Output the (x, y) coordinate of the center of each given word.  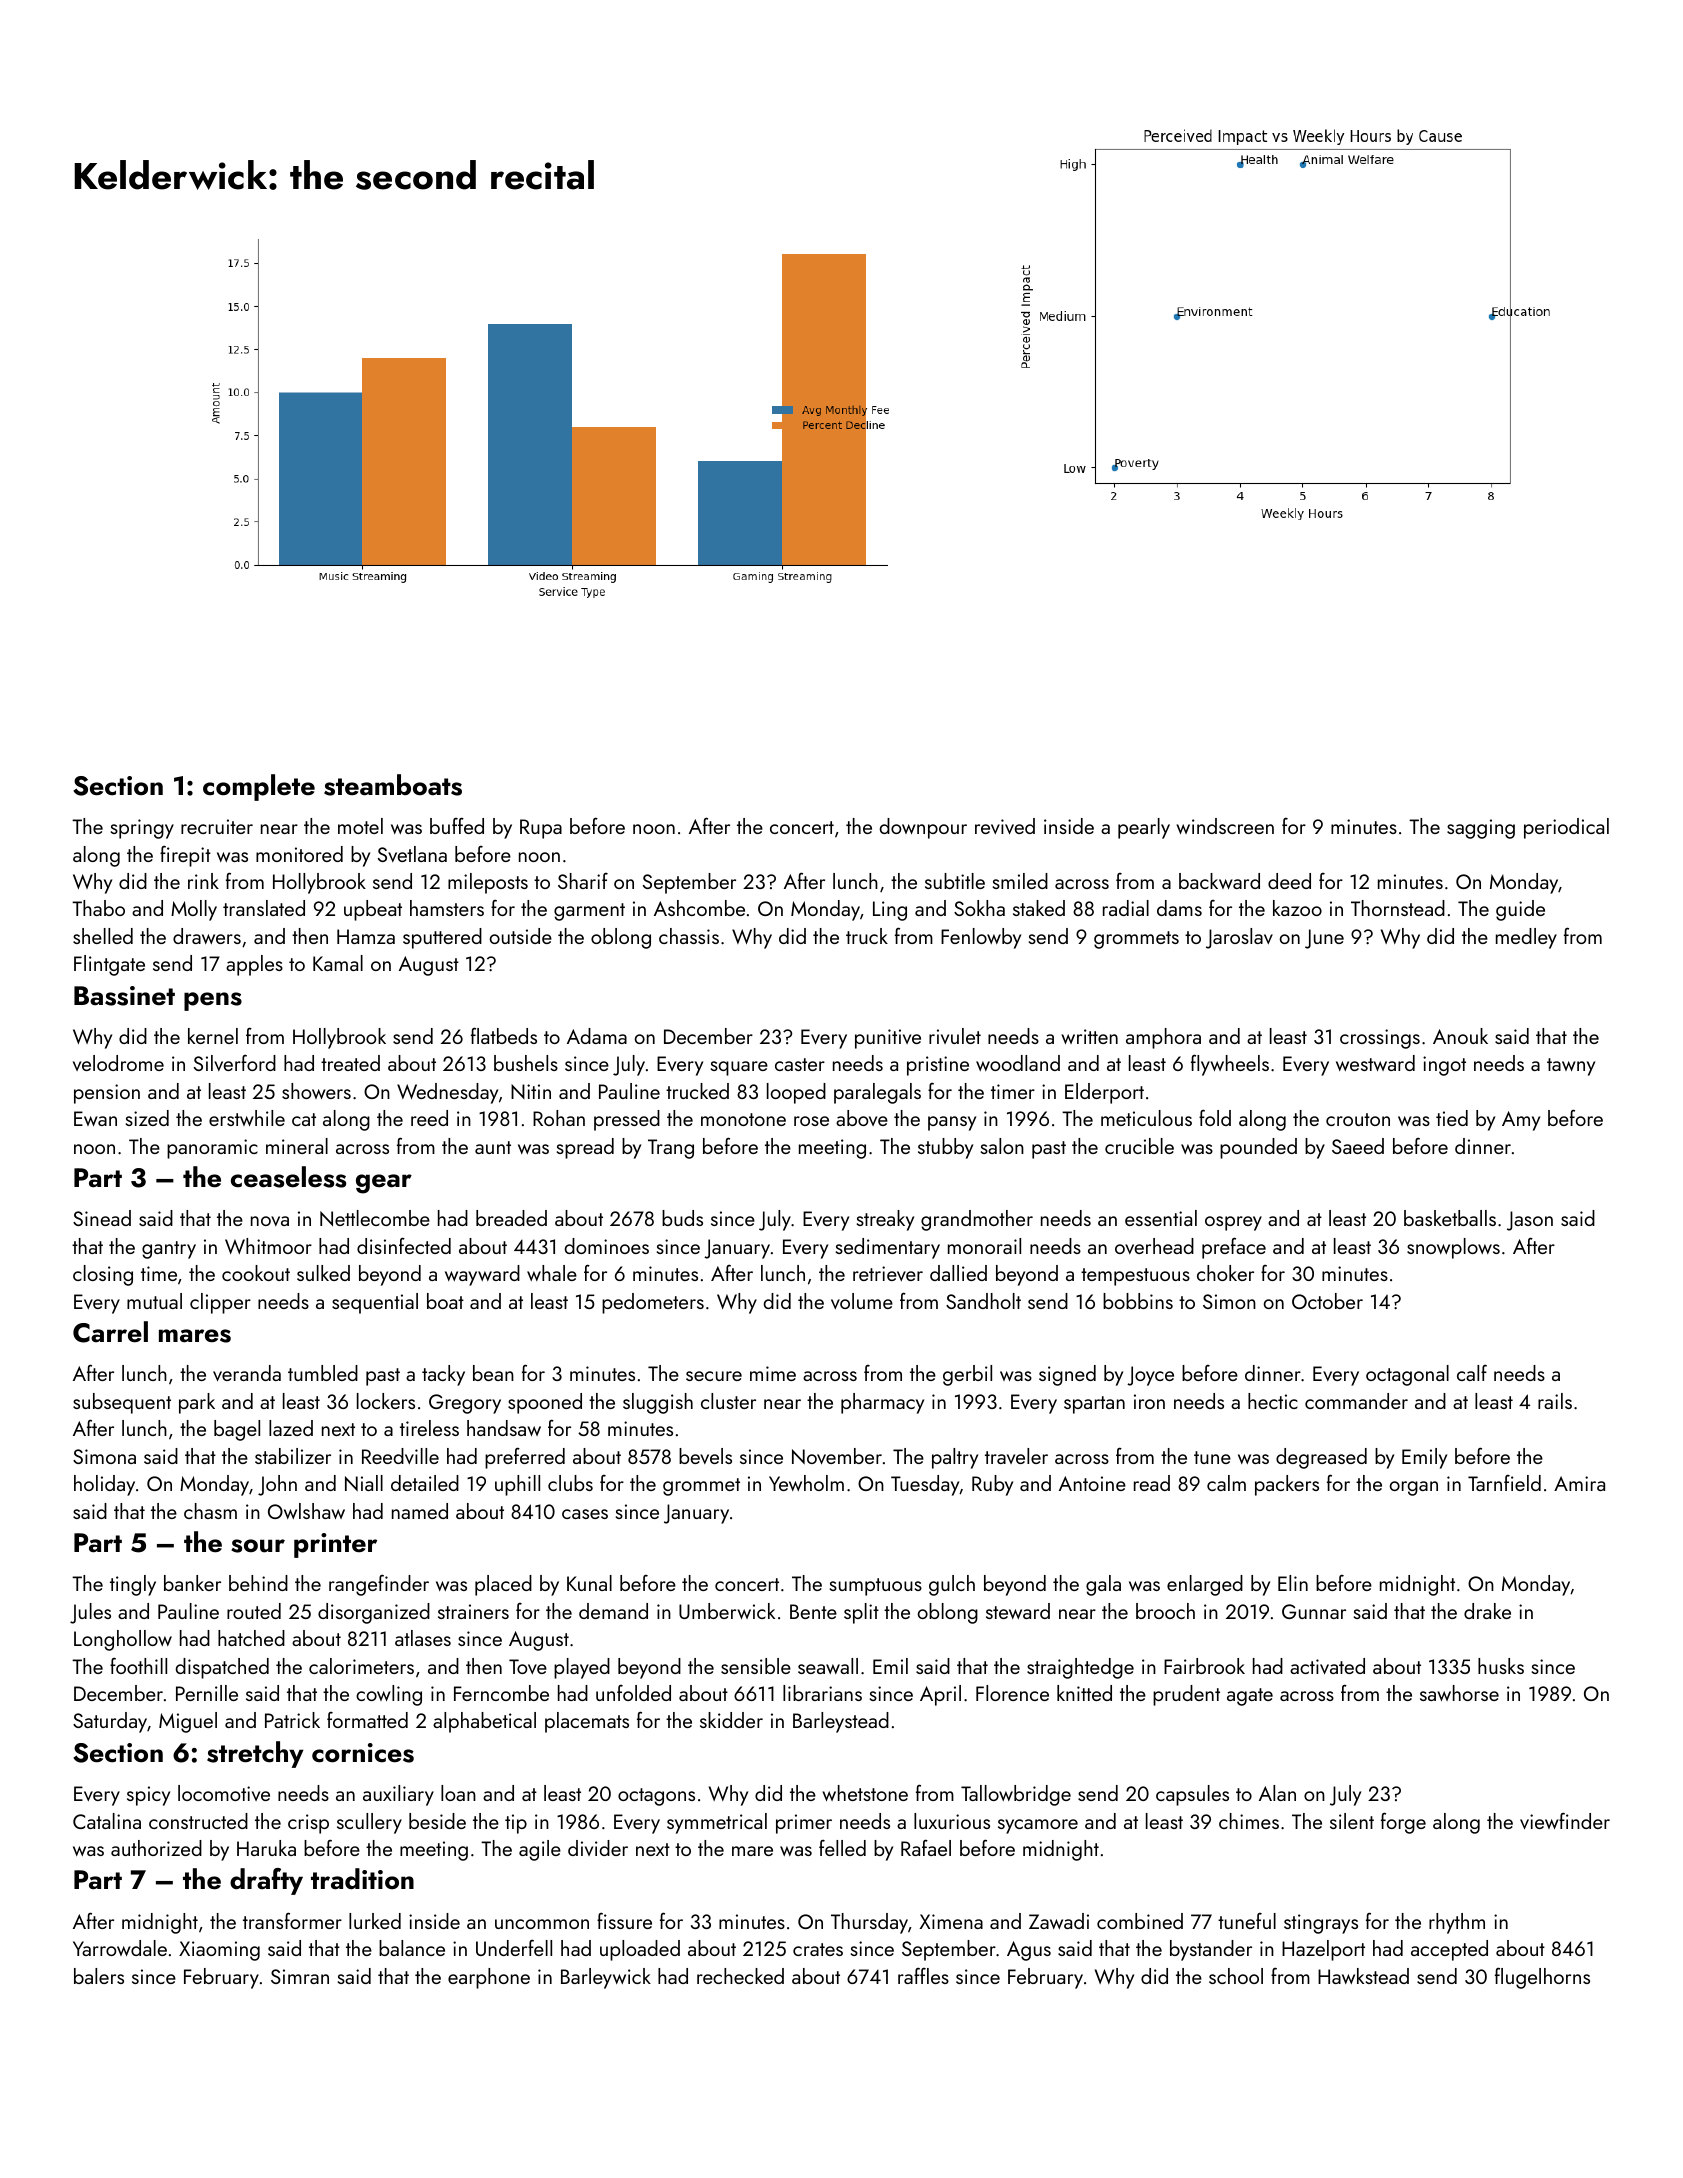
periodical (1566, 828)
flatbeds (504, 1035)
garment (589, 912)
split (861, 1613)
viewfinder (1565, 1821)
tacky (443, 1375)
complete (259, 787)
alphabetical (484, 1722)
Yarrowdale (120, 1948)
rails (1555, 1401)
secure (714, 1376)
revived (1005, 826)
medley (1526, 938)
